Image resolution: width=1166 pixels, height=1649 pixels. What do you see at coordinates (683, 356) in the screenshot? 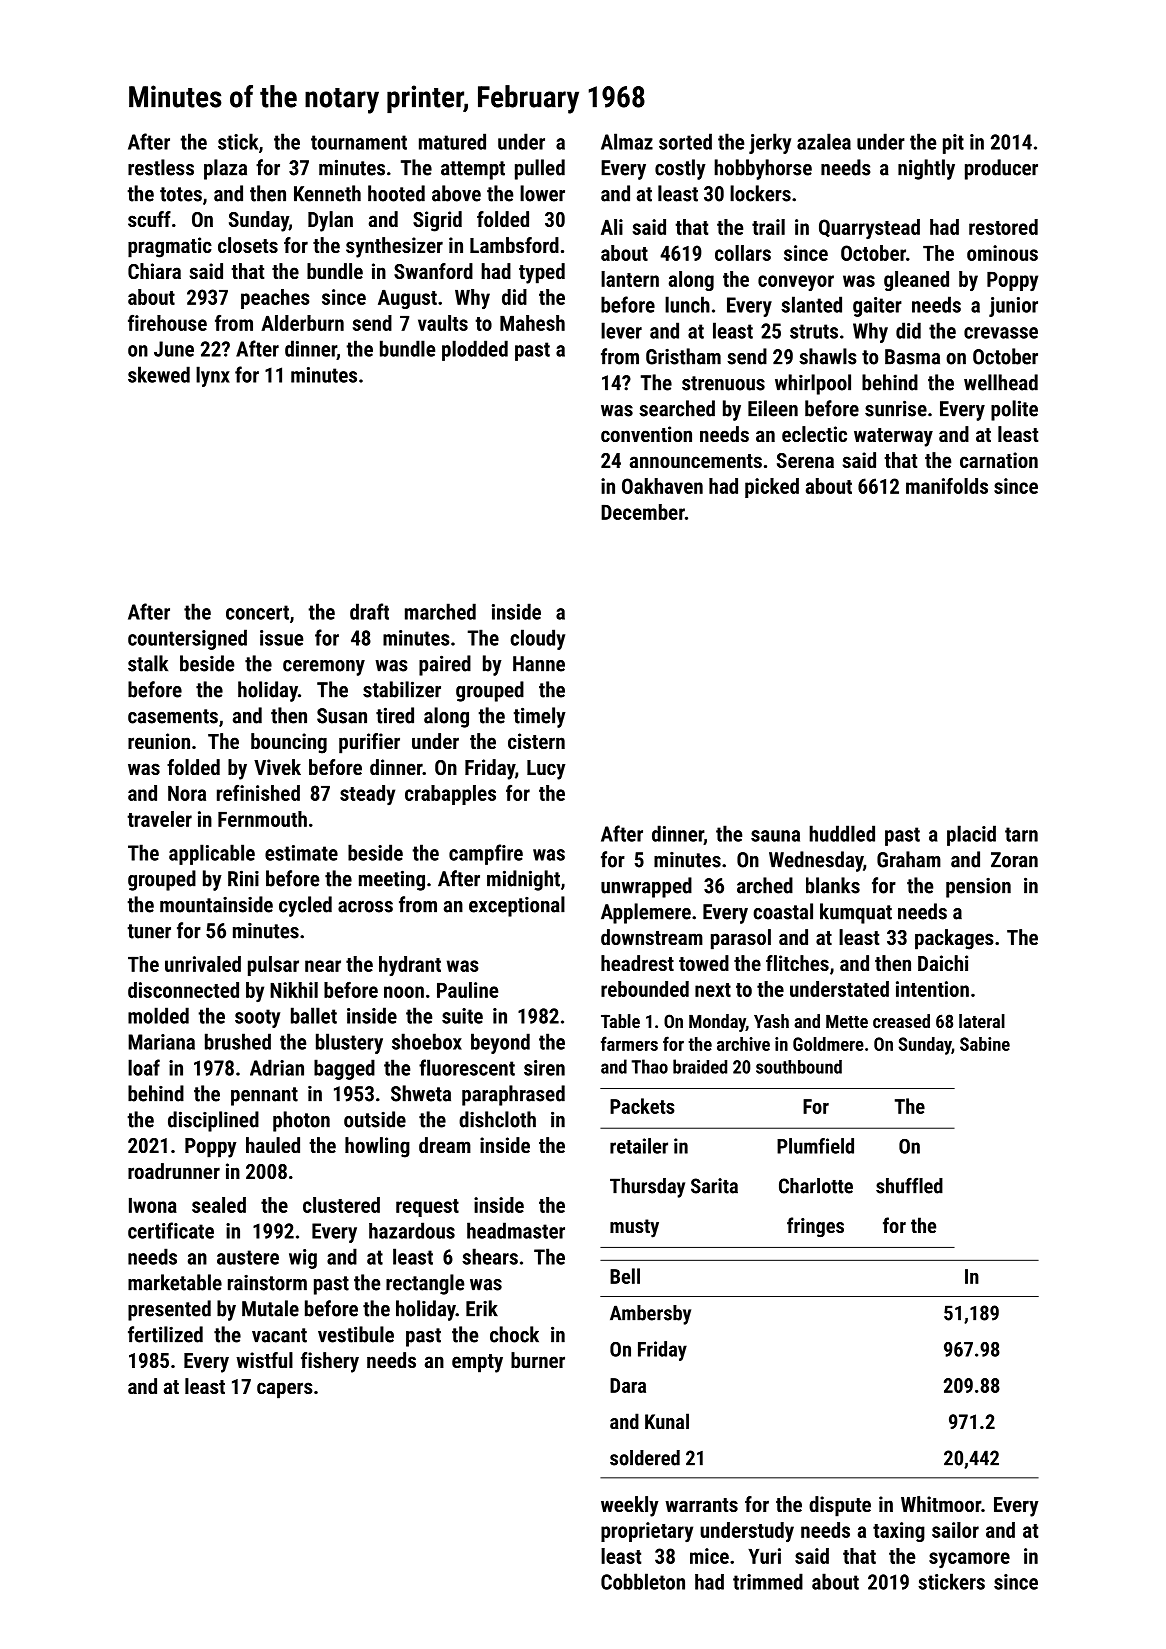
I see `Gristham` at bounding box center [683, 356].
